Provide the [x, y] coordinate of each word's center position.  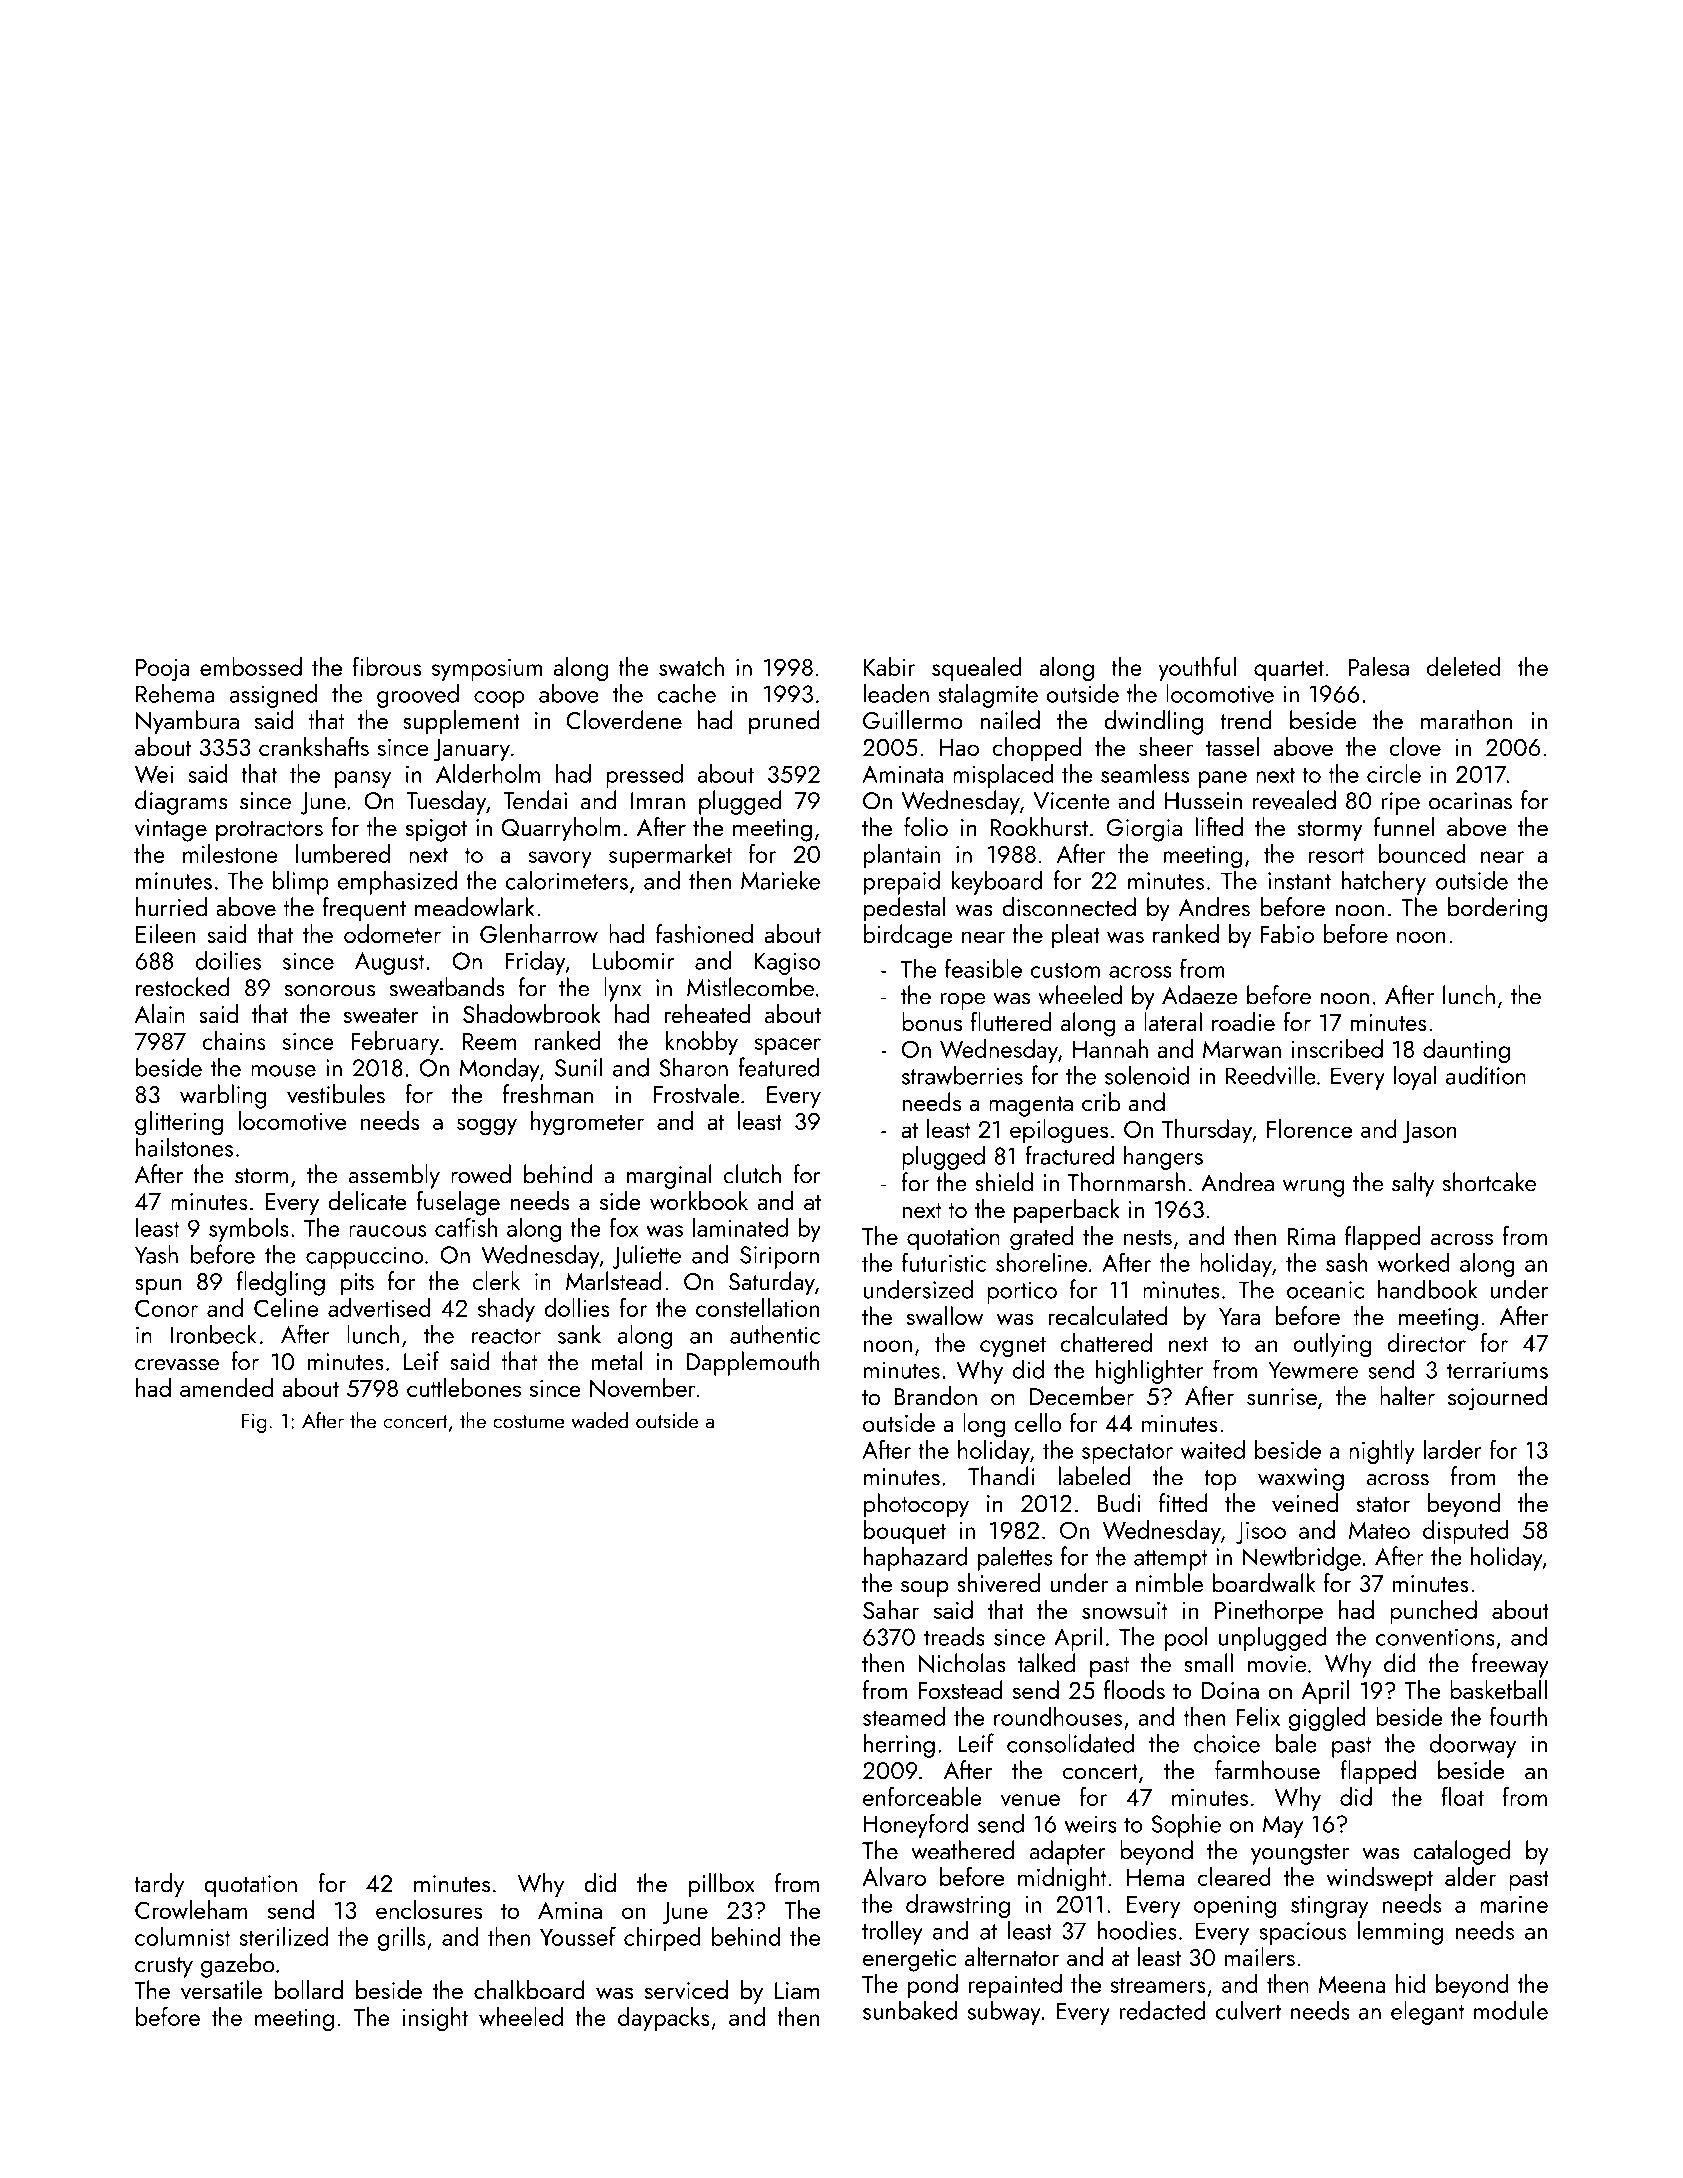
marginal [669, 1176]
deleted [1463, 666]
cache [686, 693]
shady [506, 1310]
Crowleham [191, 1909]
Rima [1311, 1236]
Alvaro [894, 1876]
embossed [251, 666]
